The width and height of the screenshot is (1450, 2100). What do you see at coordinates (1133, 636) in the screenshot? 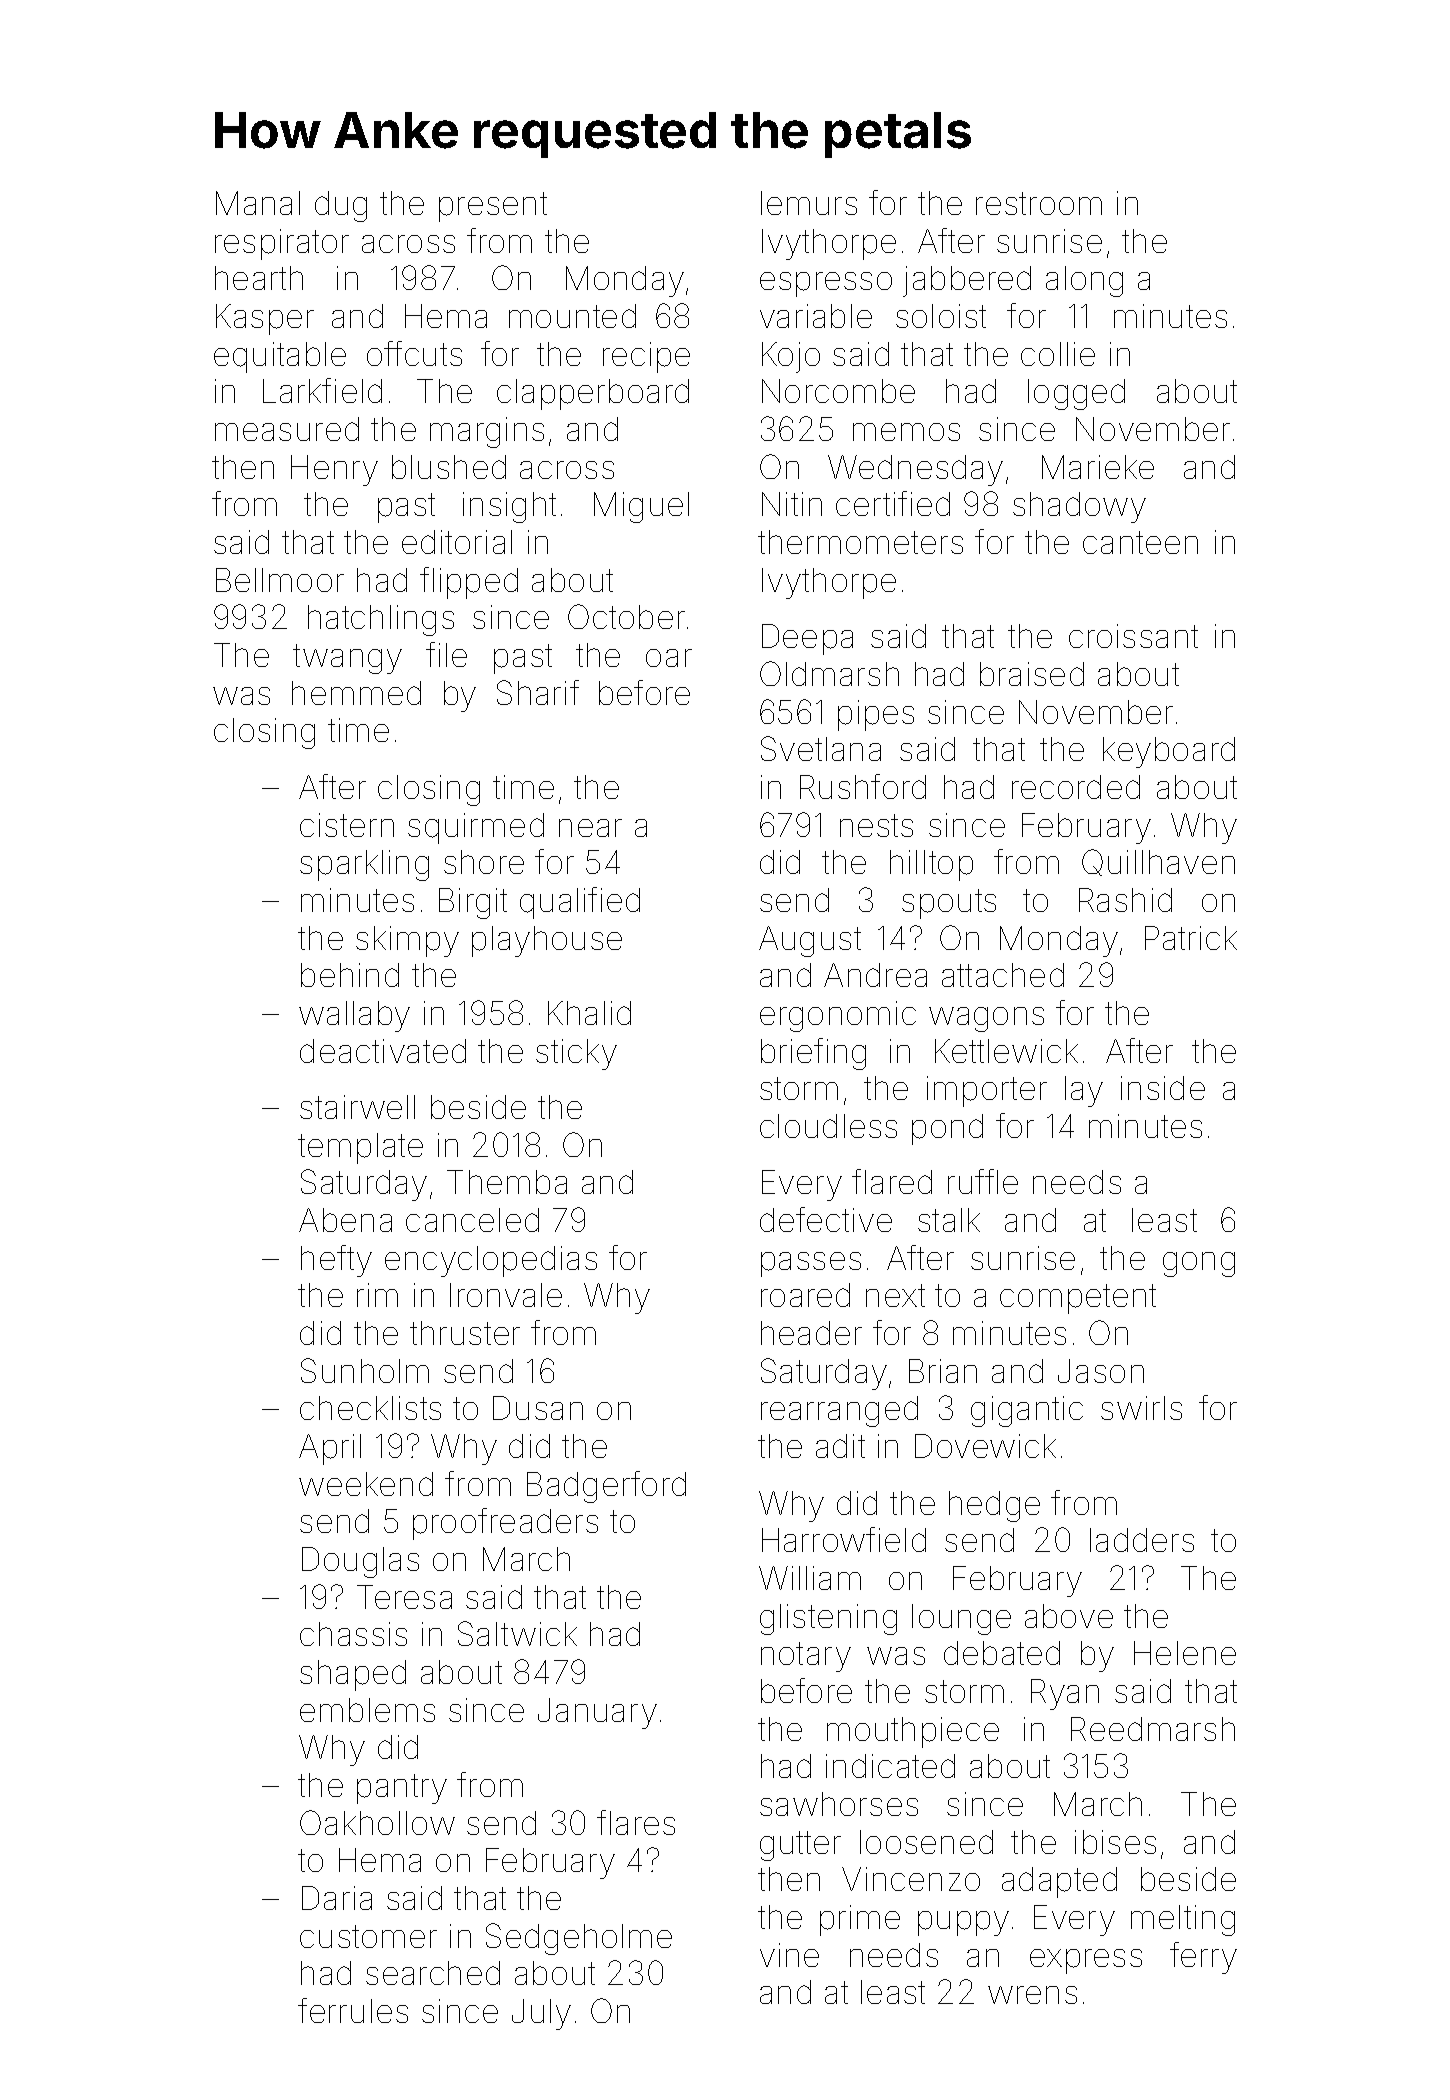
I see `croissant` at bounding box center [1133, 636].
